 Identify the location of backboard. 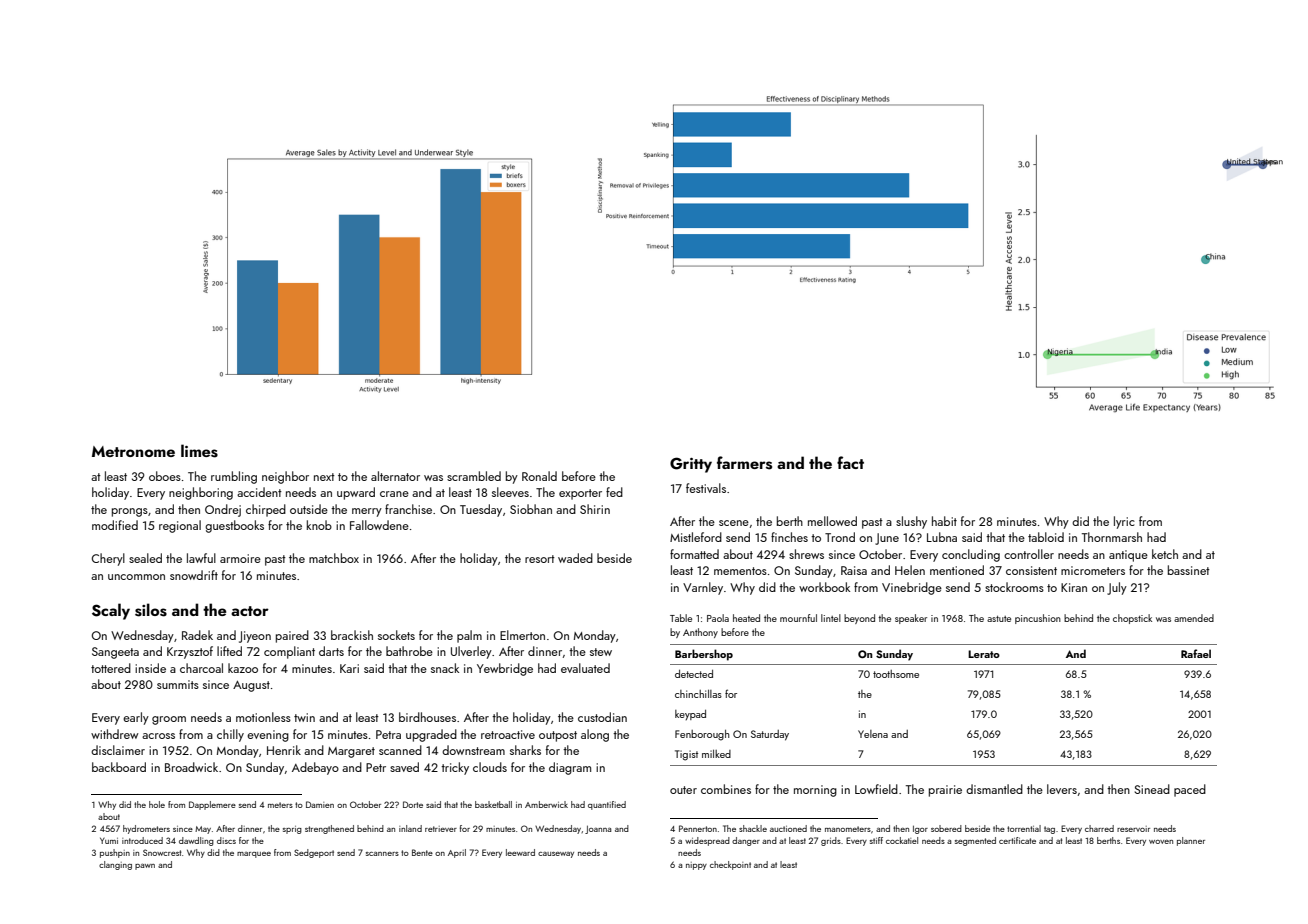
(119, 767).
